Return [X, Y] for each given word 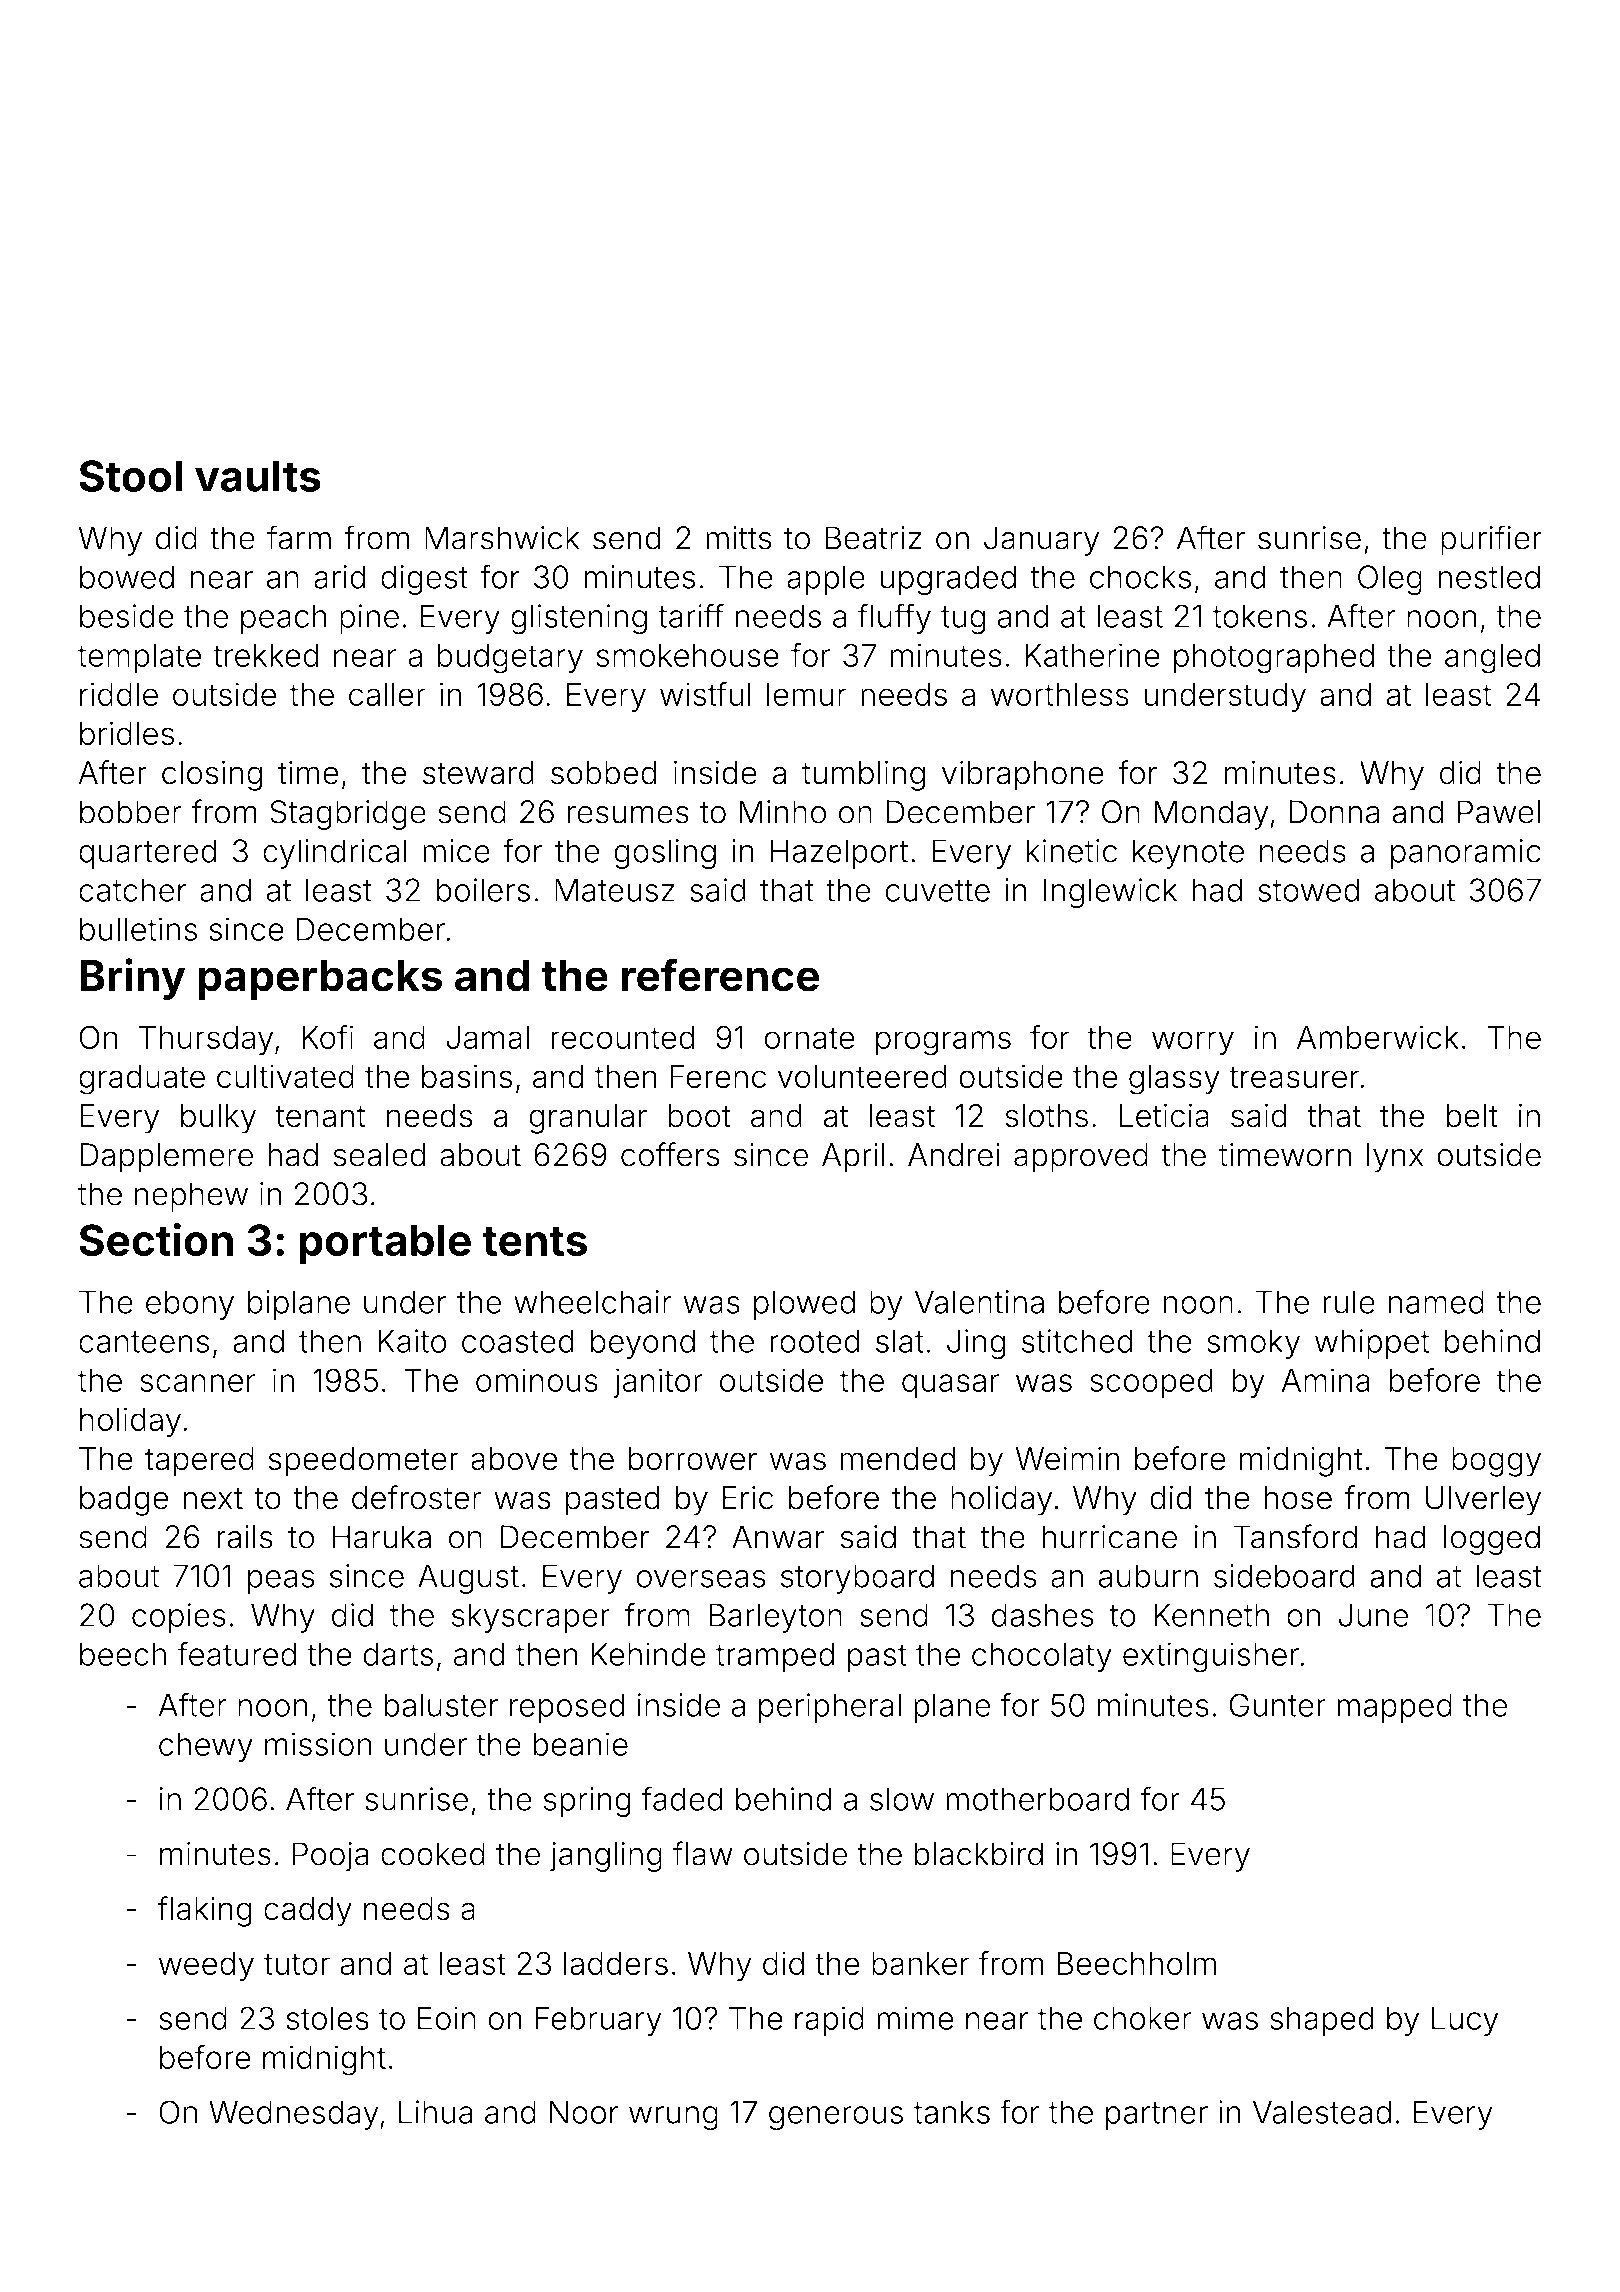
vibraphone [1023, 776]
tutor [297, 1964]
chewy [206, 1747]
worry [1193, 1043]
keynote [1188, 854]
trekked [266, 655]
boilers [483, 890]
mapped [1394, 1708]
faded [682, 1798]
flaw [703, 1853]
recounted [623, 1037]
